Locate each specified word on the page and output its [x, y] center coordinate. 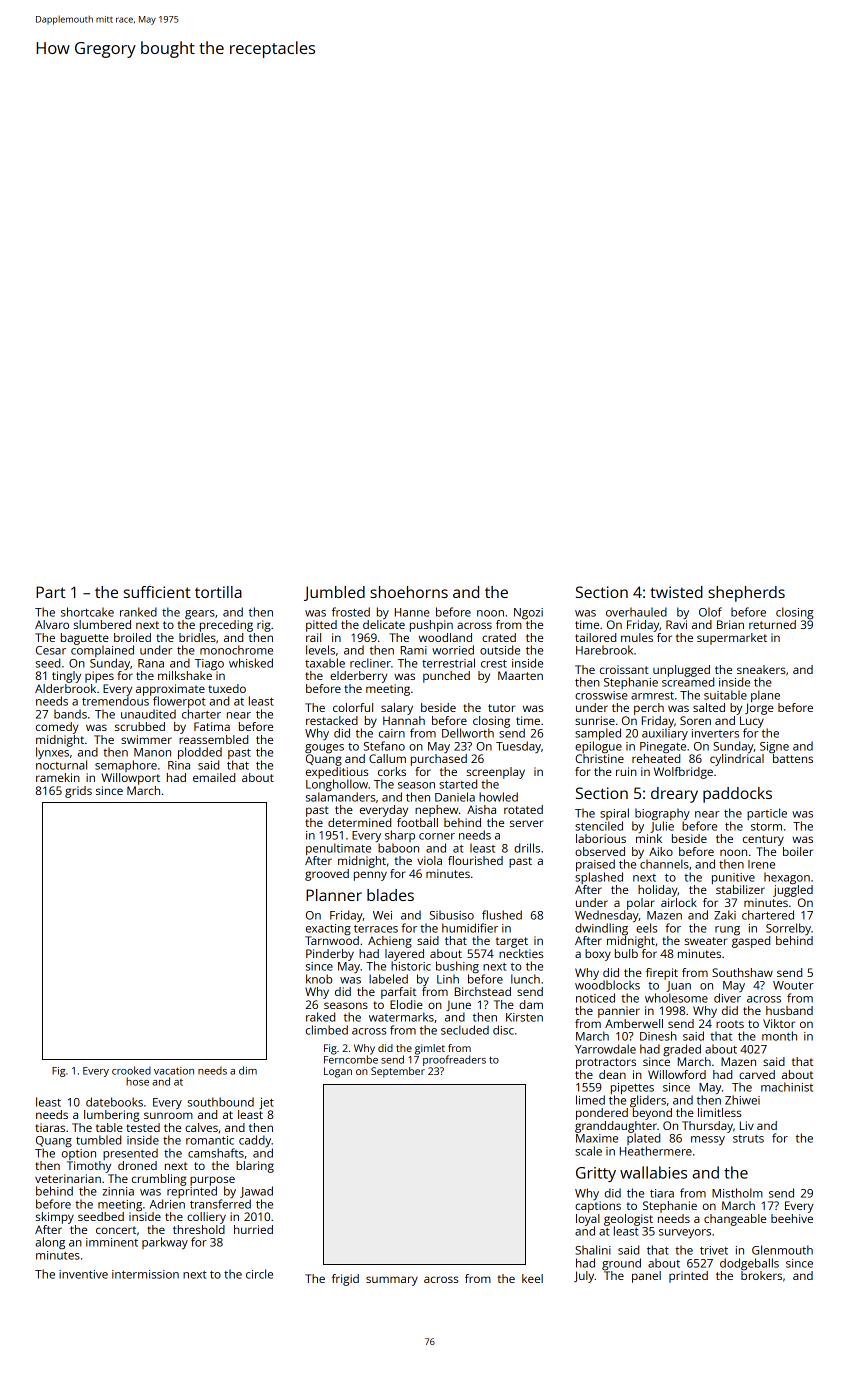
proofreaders [454, 1060]
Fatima [212, 726]
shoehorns [409, 592]
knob [319, 979]
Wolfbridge [683, 773]
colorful [353, 707]
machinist [787, 1087]
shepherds [746, 594]
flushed [502, 915]
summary [392, 1281]
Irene [761, 864]
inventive [83, 1274]
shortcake [87, 612]
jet [266, 1103]
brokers [761, 1275]
